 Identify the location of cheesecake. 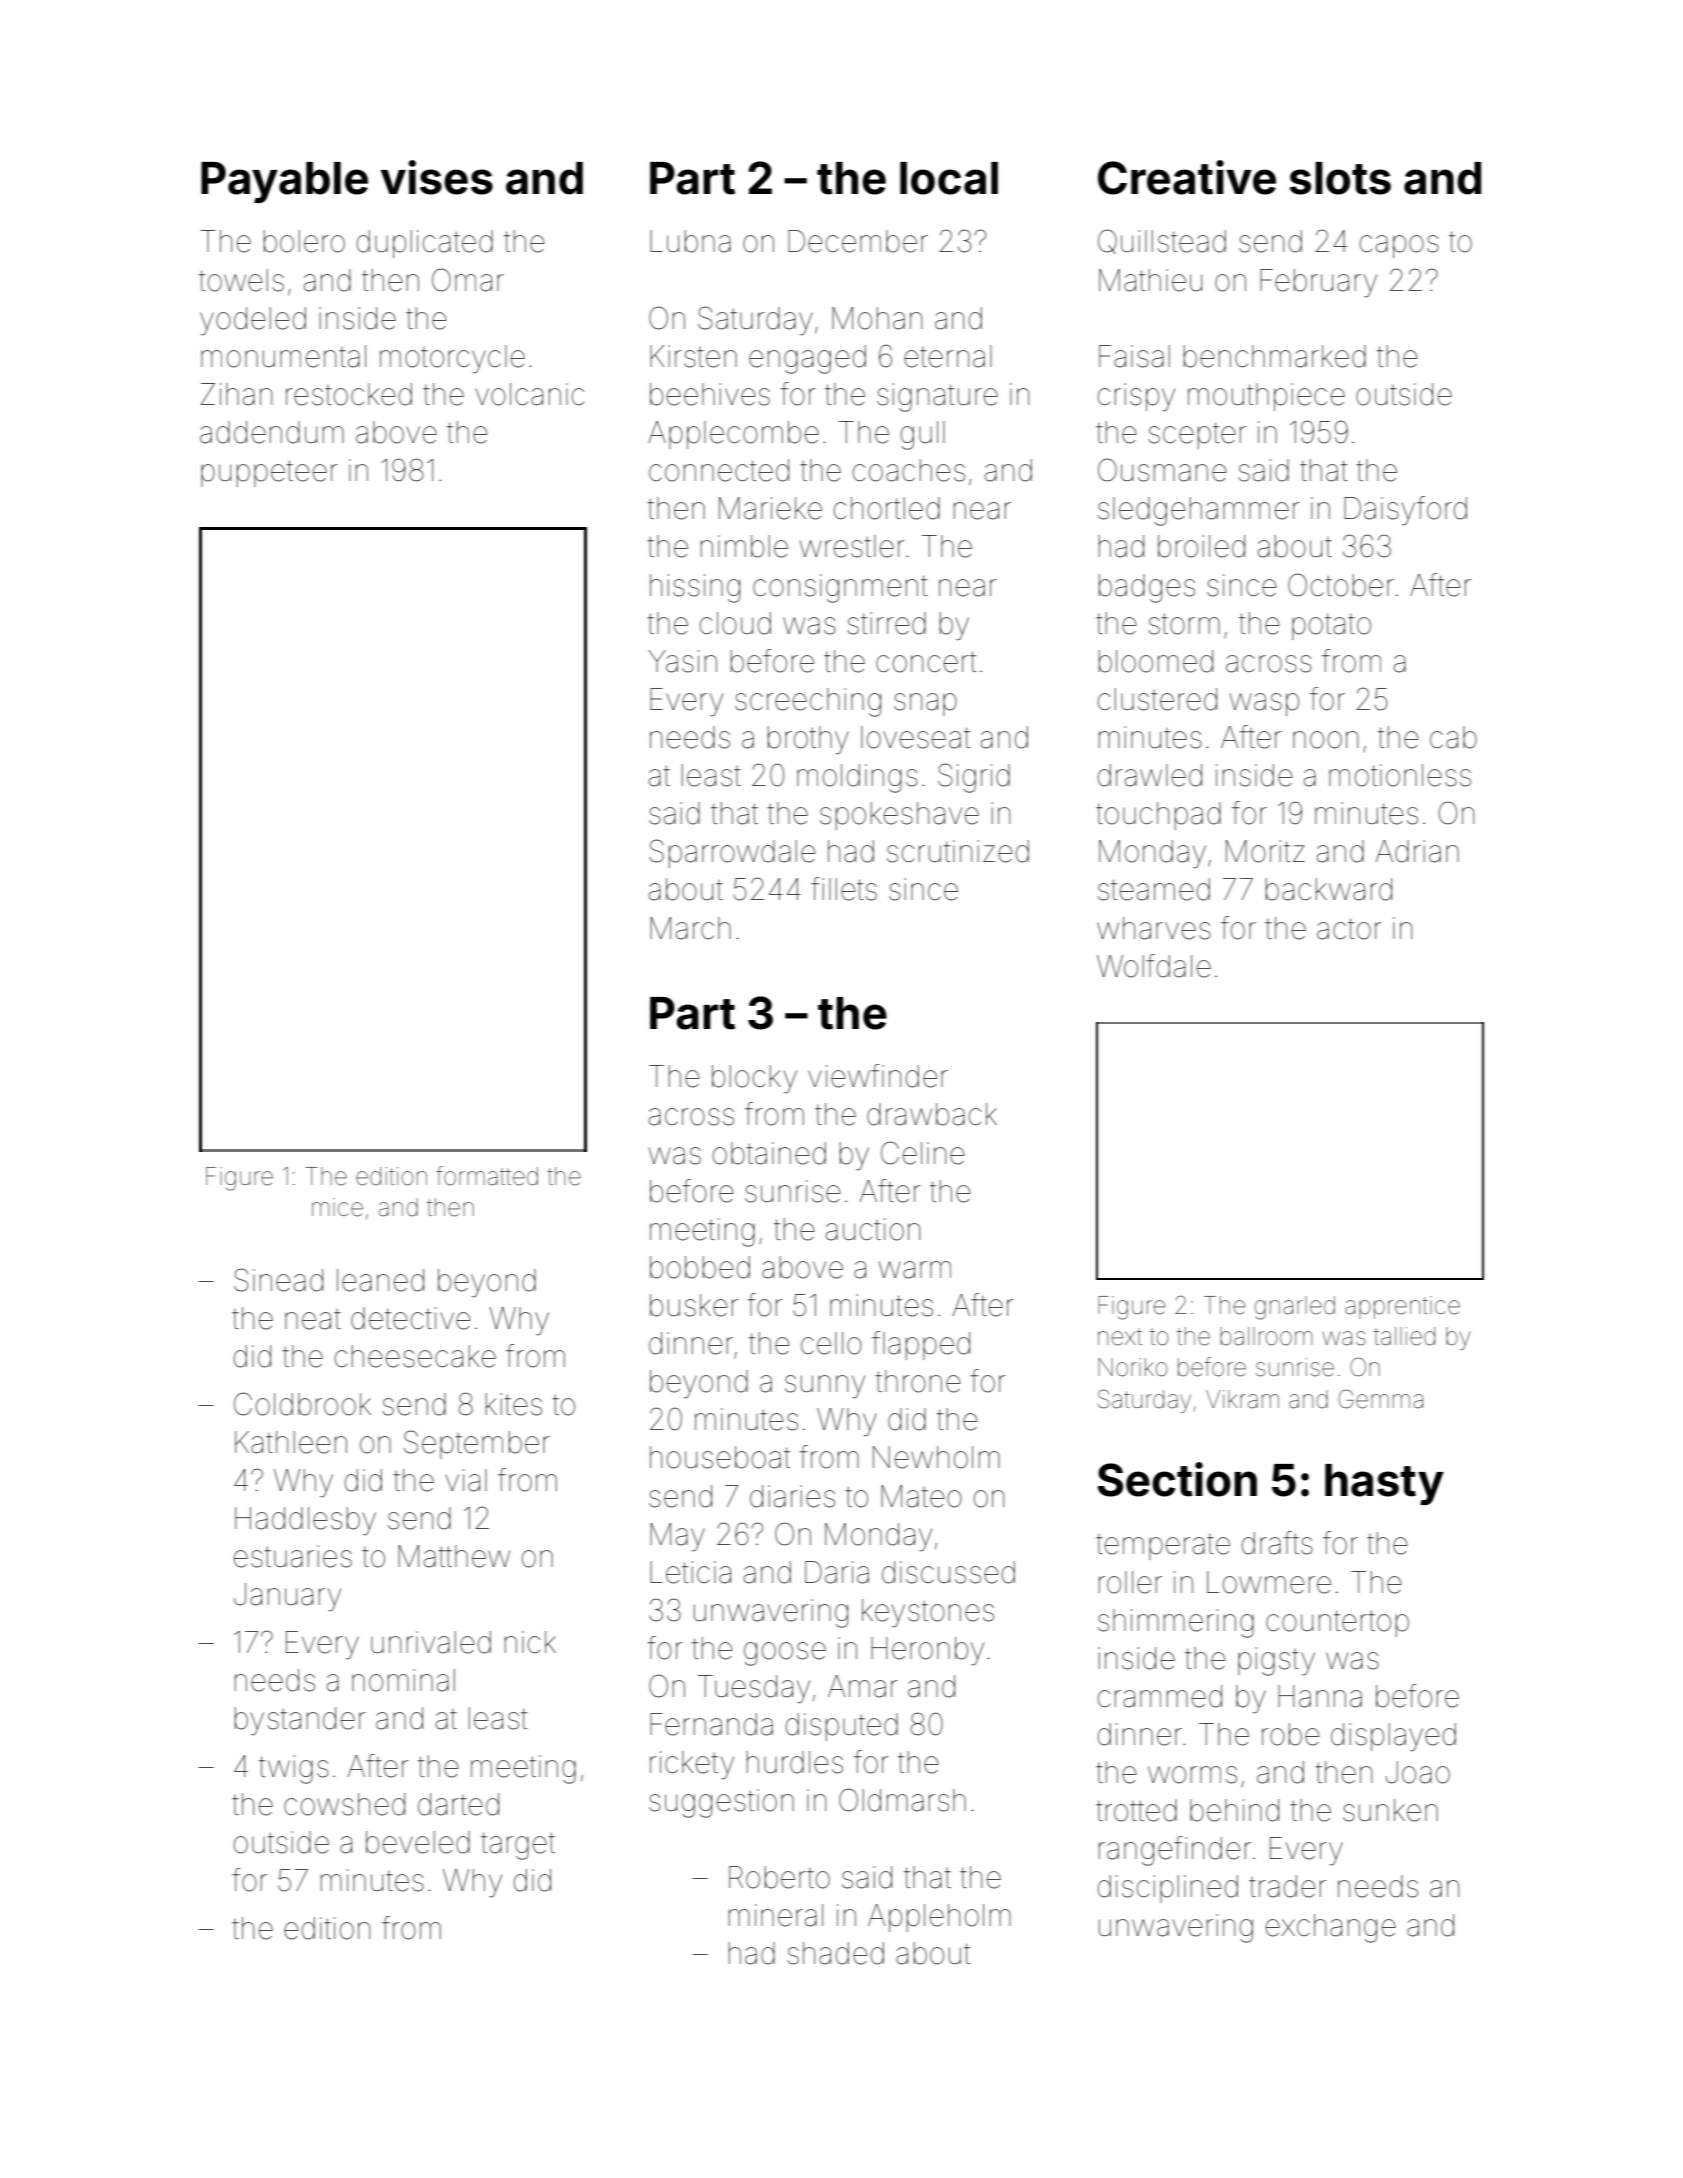
(415, 1356).
